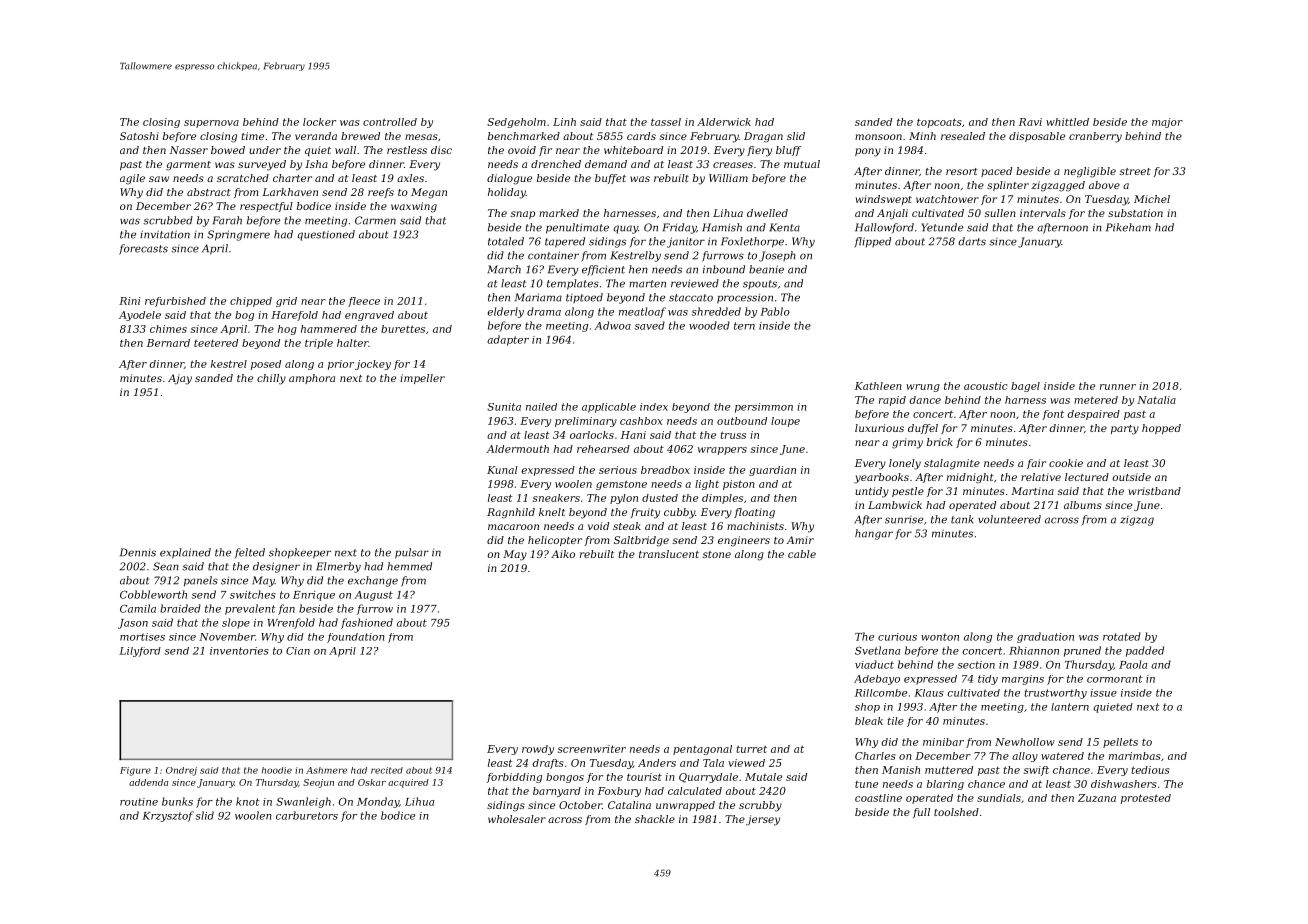  I want to click on forbidding, so click(514, 778).
